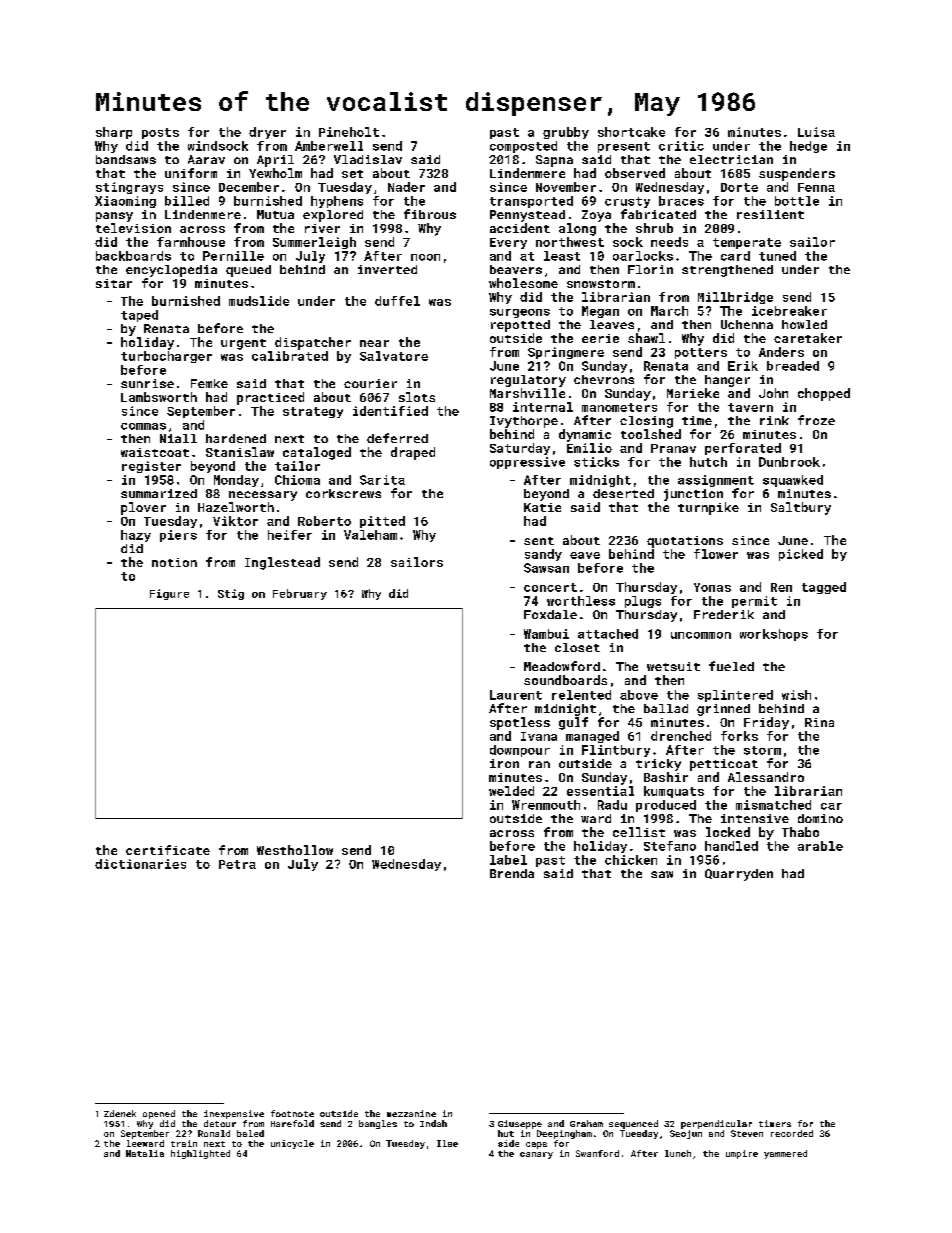 This screenshot has height=1233, width=952. I want to click on Petra, so click(237, 864).
